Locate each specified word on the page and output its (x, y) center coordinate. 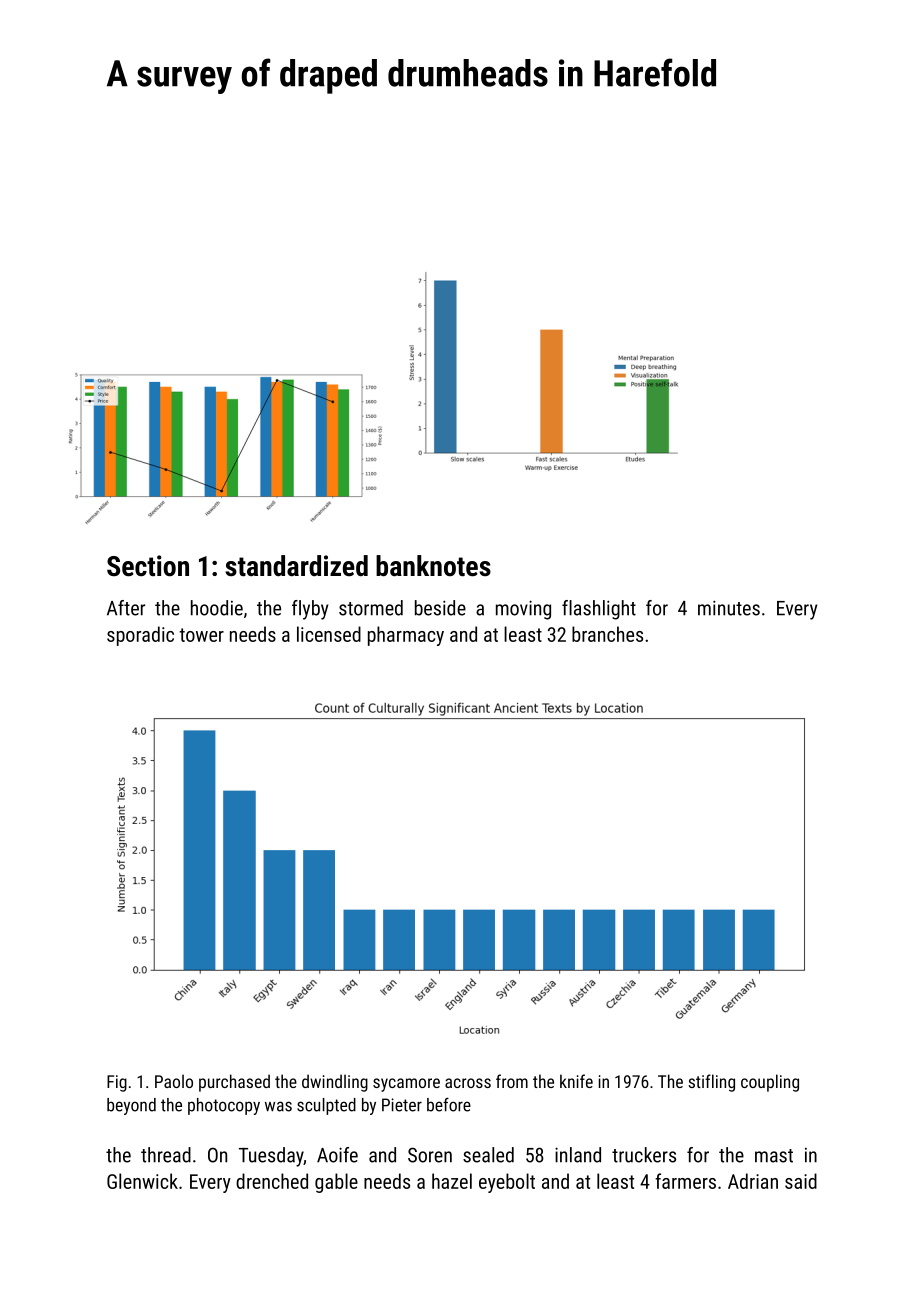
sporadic (140, 636)
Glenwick (142, 1181)
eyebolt (507, 1183)
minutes (729, 608)
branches (607, 634)
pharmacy (406, 636)
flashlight (599, 610)
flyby (310, 610)
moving (523, 610)
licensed (329, 634)
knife (576, 1081)
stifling (711, 1083)
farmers (685, 1181)
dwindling (335, 1083)
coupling (770, 1083)
